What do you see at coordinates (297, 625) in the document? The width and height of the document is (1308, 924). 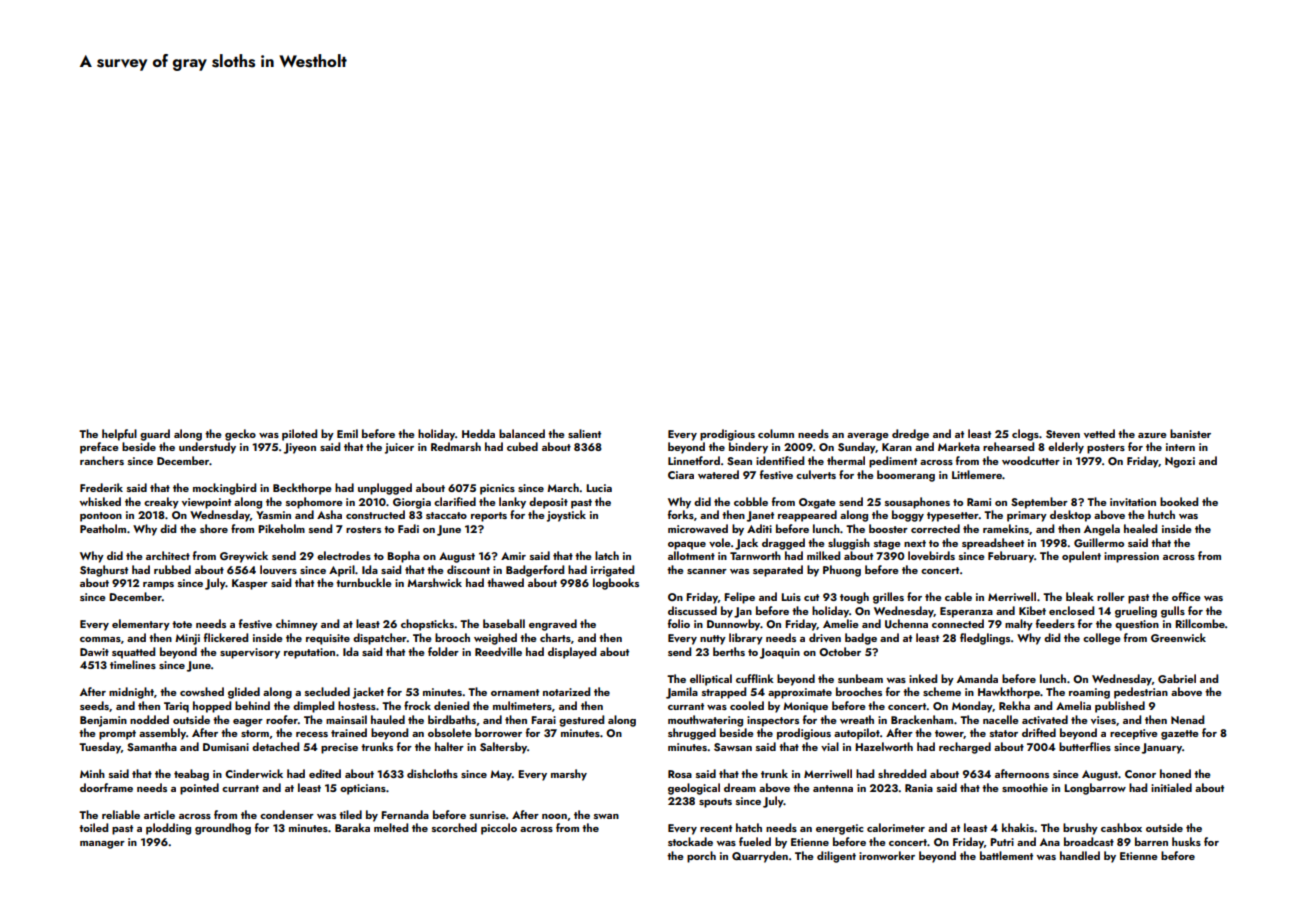 I see `chimney` at bounding box center [297, 625].
